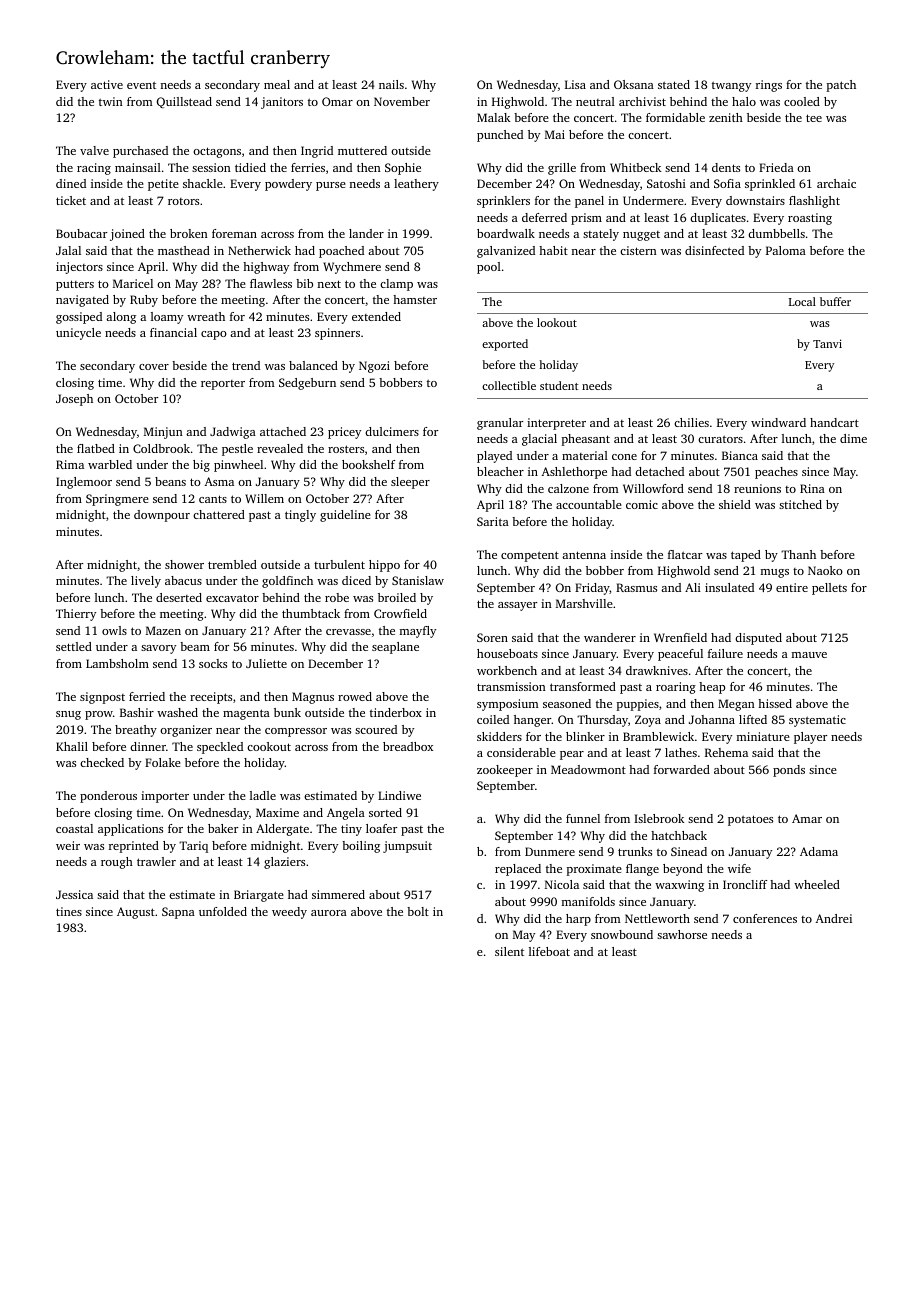  Describe the element at coordinates (493, 521) in the screenshot. I see `Sarita` at that location.
